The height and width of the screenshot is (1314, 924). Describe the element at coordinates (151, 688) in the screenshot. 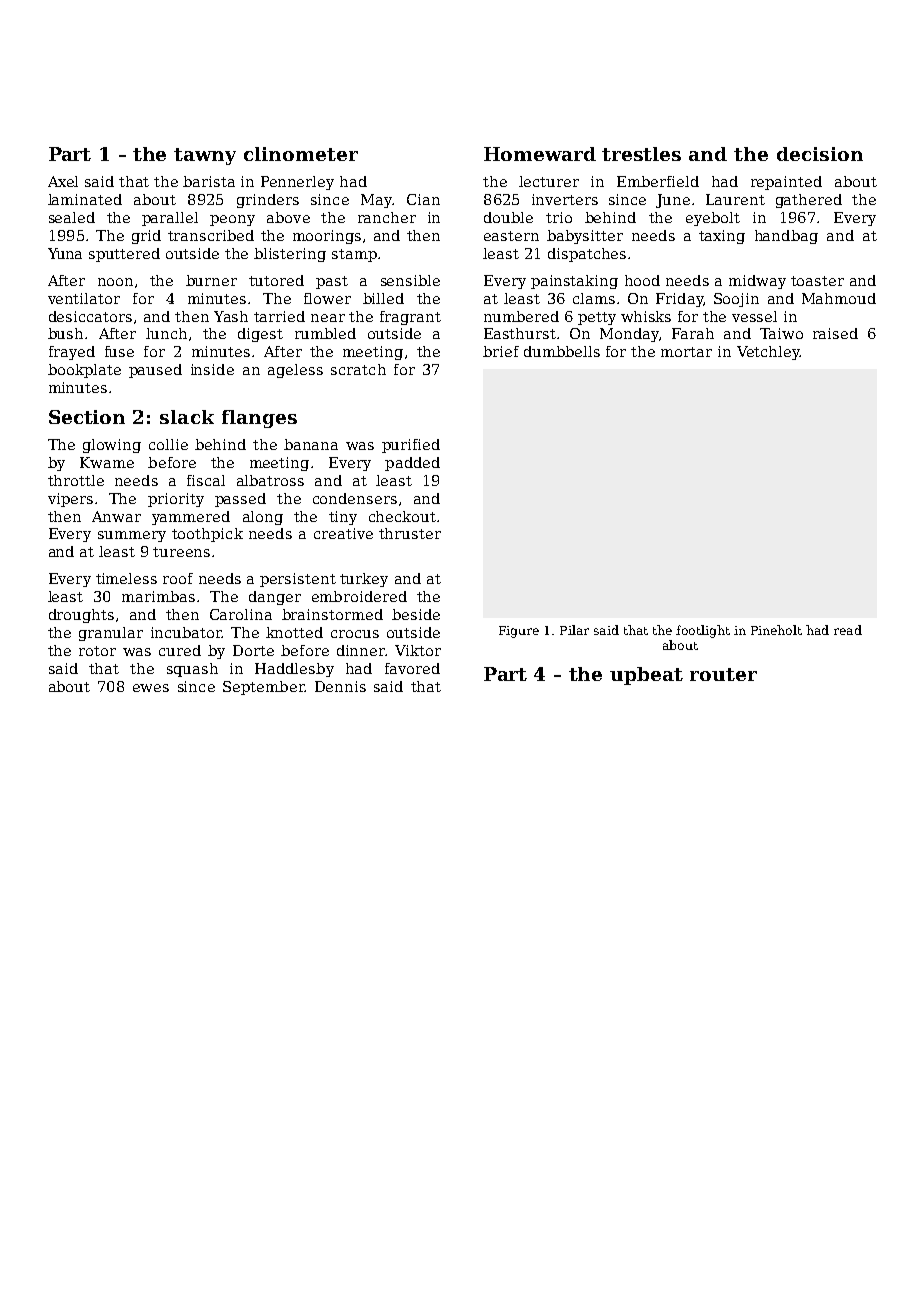

I see `ewes` at that location.
